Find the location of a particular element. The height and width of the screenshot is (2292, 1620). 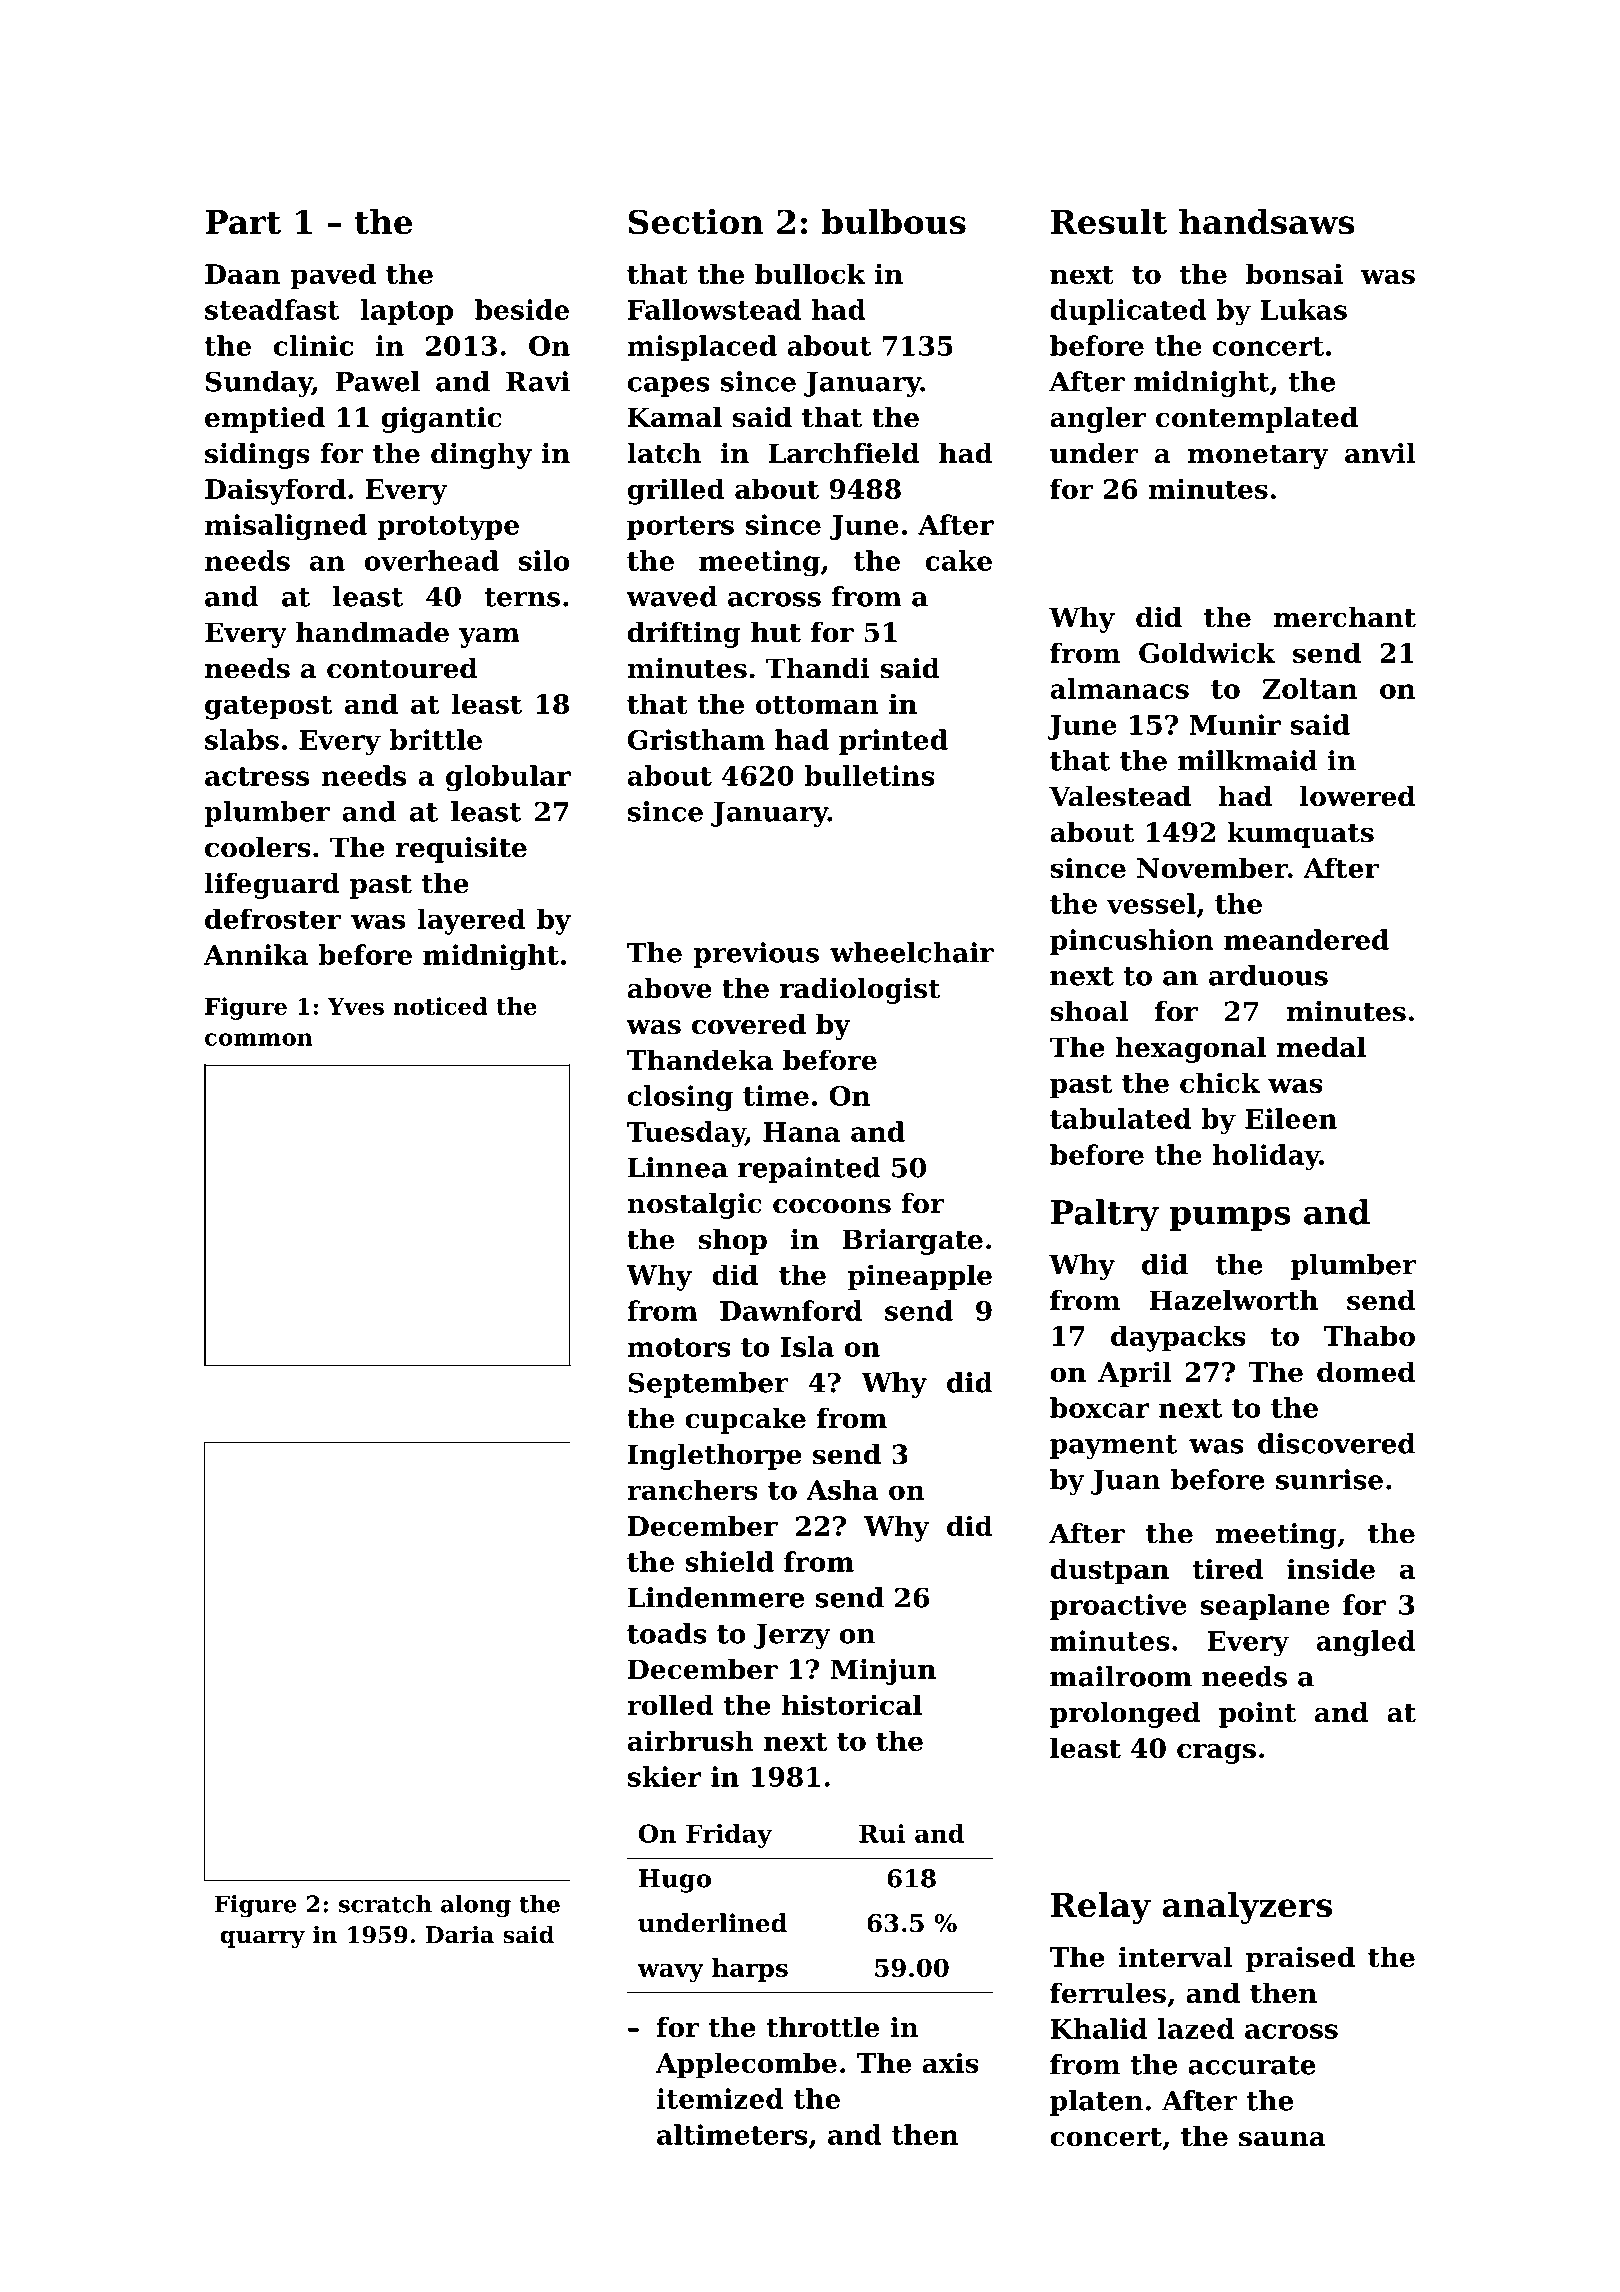

Daan is located at coordinates (242, 274).
